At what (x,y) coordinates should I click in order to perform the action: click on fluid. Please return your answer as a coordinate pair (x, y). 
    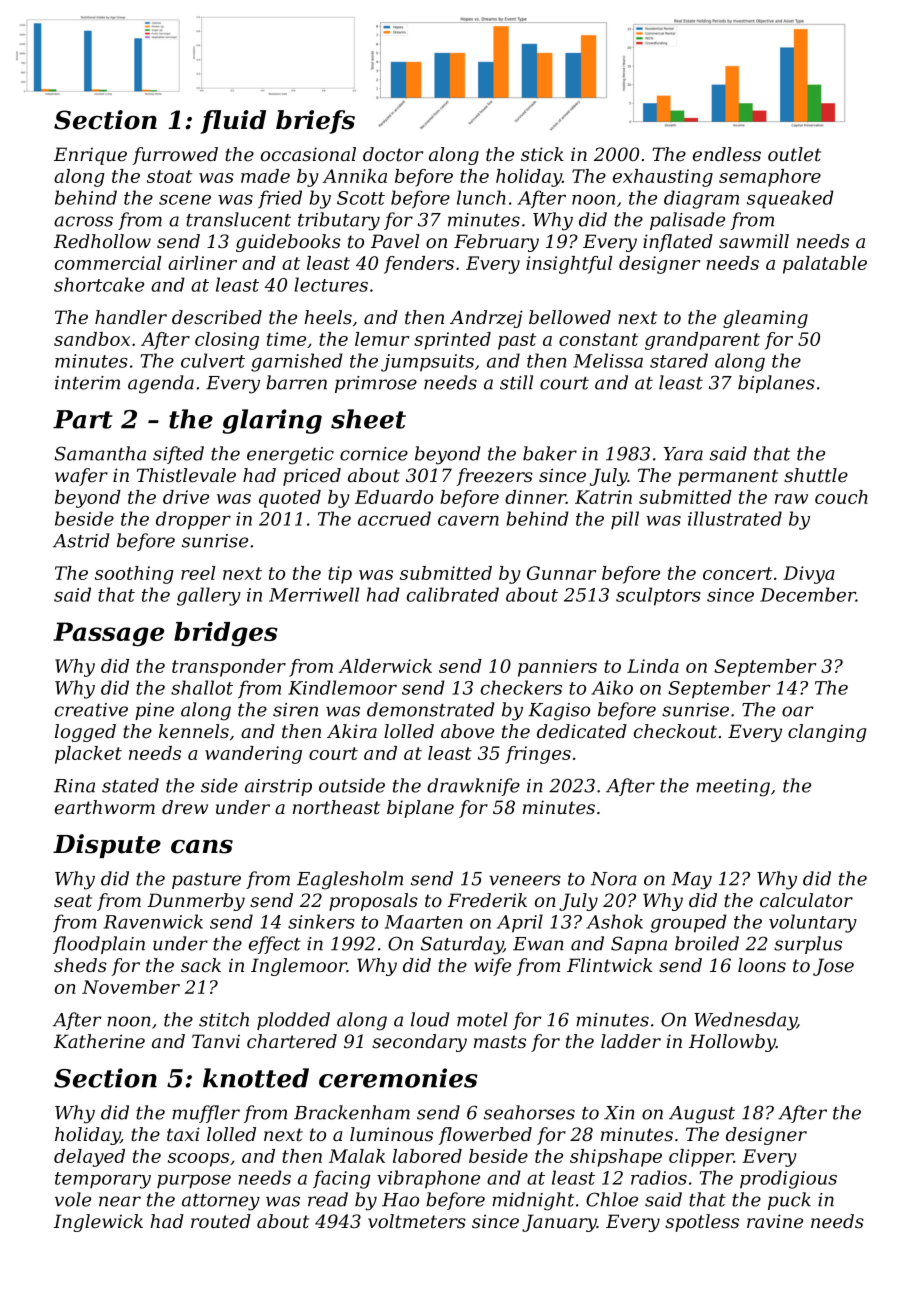
    Looking at the image, I should click on (233, 122).
